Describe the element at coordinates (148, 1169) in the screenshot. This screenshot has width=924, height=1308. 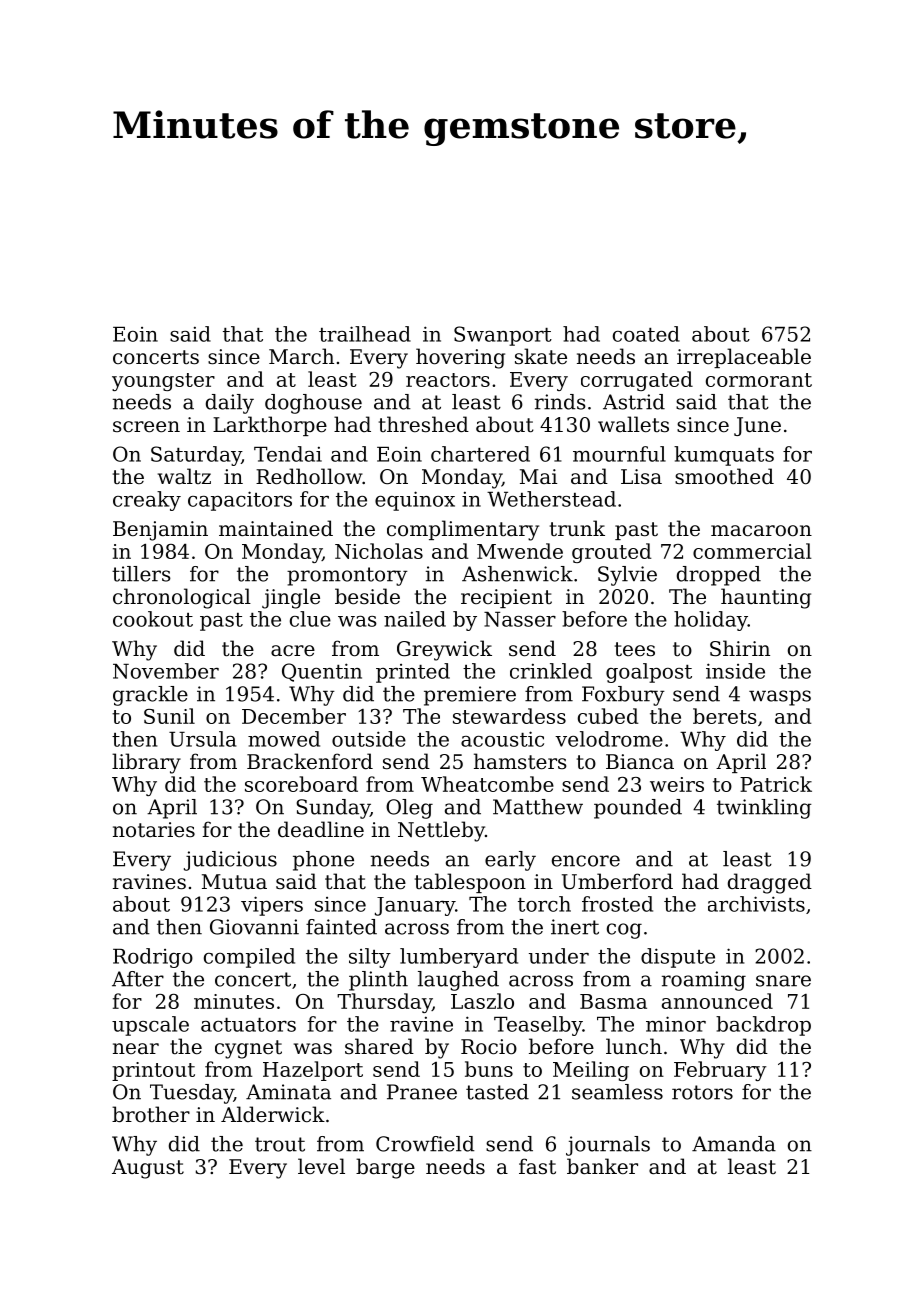
I see `August` at that location.
